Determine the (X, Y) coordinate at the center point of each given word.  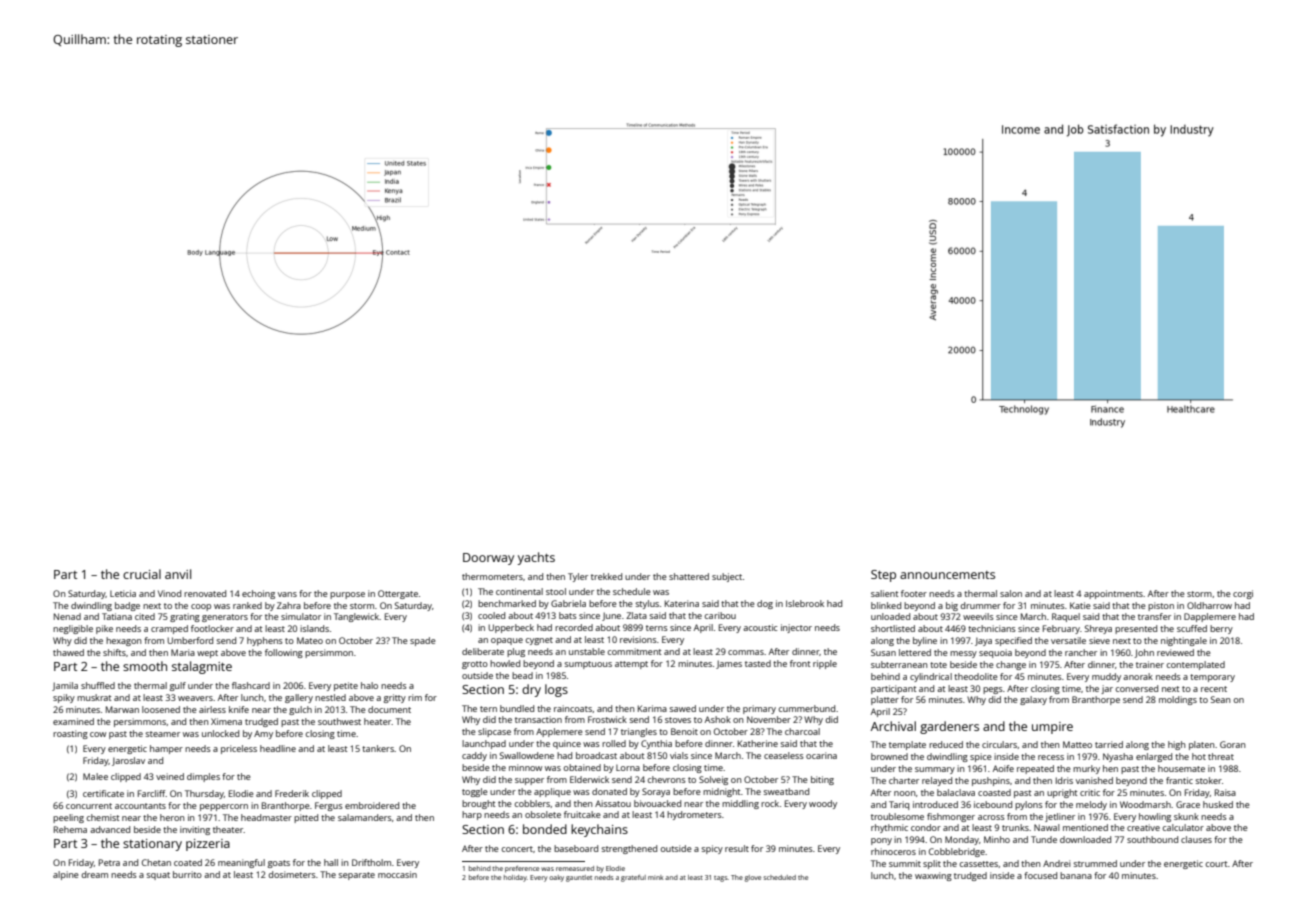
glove (752, 878)
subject (727, 577)
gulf (178, 686)
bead (522, 675)
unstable (587, 651)
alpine (65, 875)
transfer (1154, 616)
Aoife (1003, 768)
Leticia (123, 593)
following (284, 653)
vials (679, 755)
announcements (947, 575)
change (1011, 665)
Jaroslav (128, 761)
